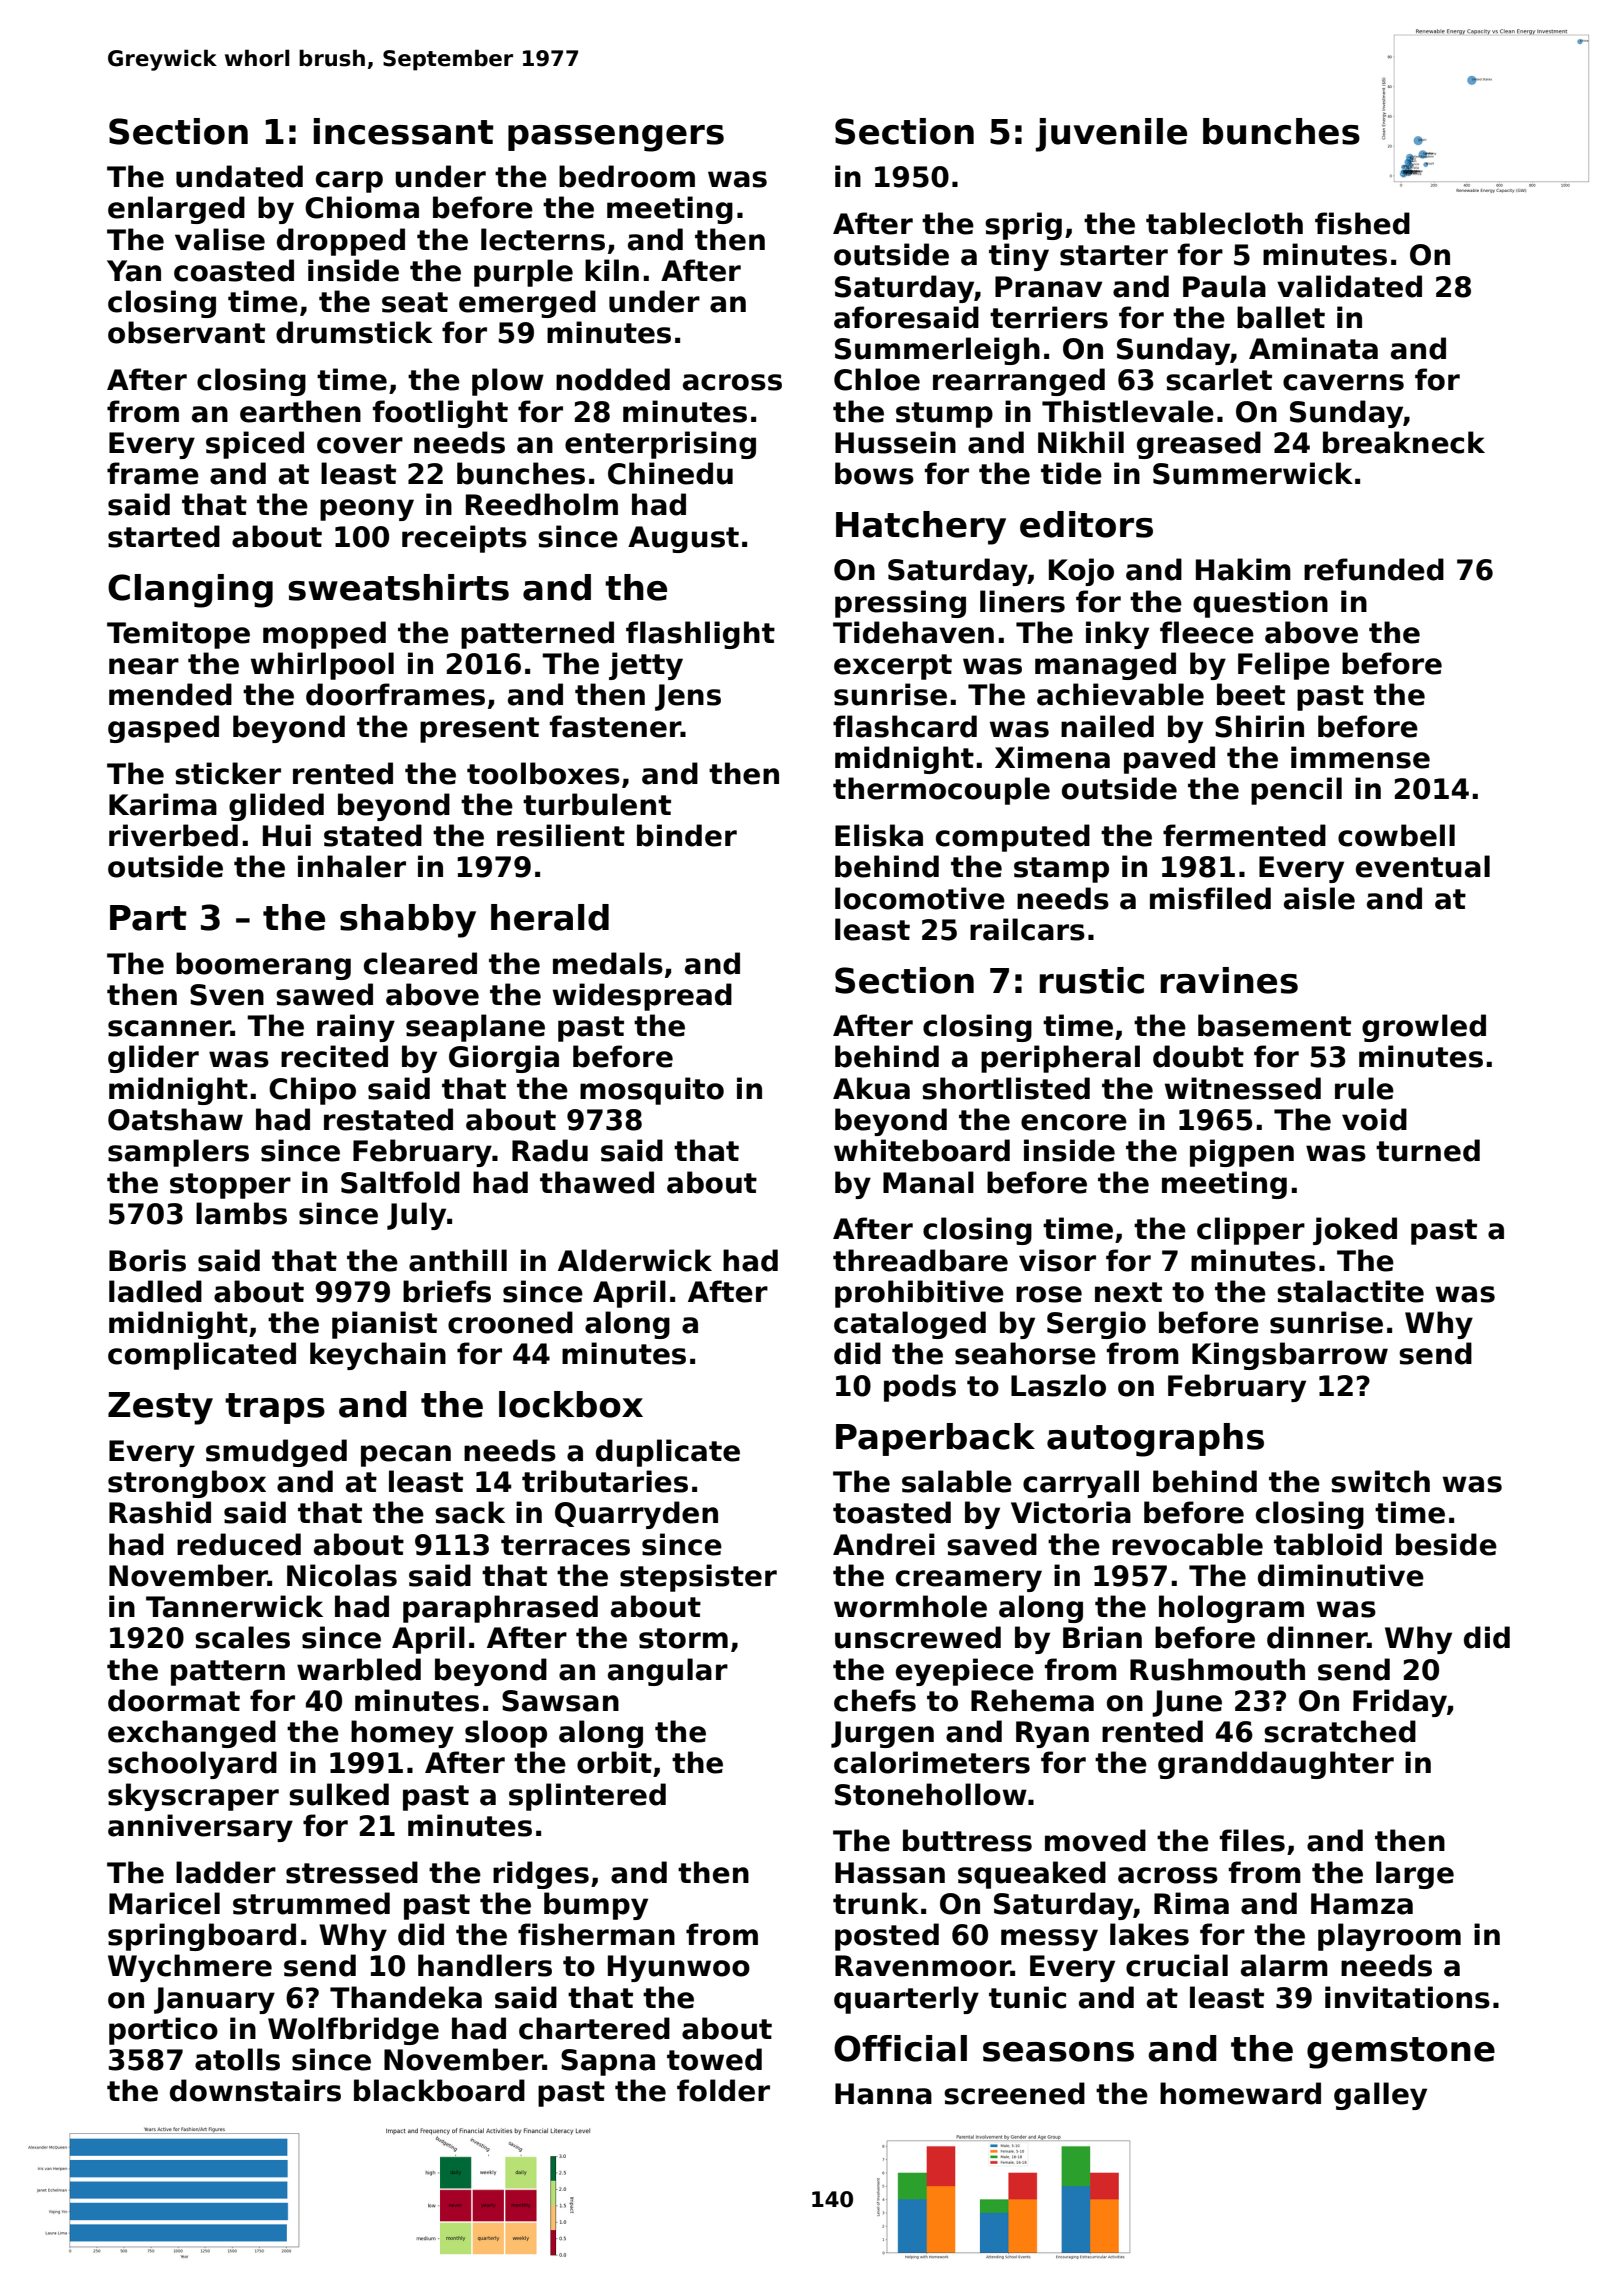  I want to click on downstairs, so click(255, 2090).
